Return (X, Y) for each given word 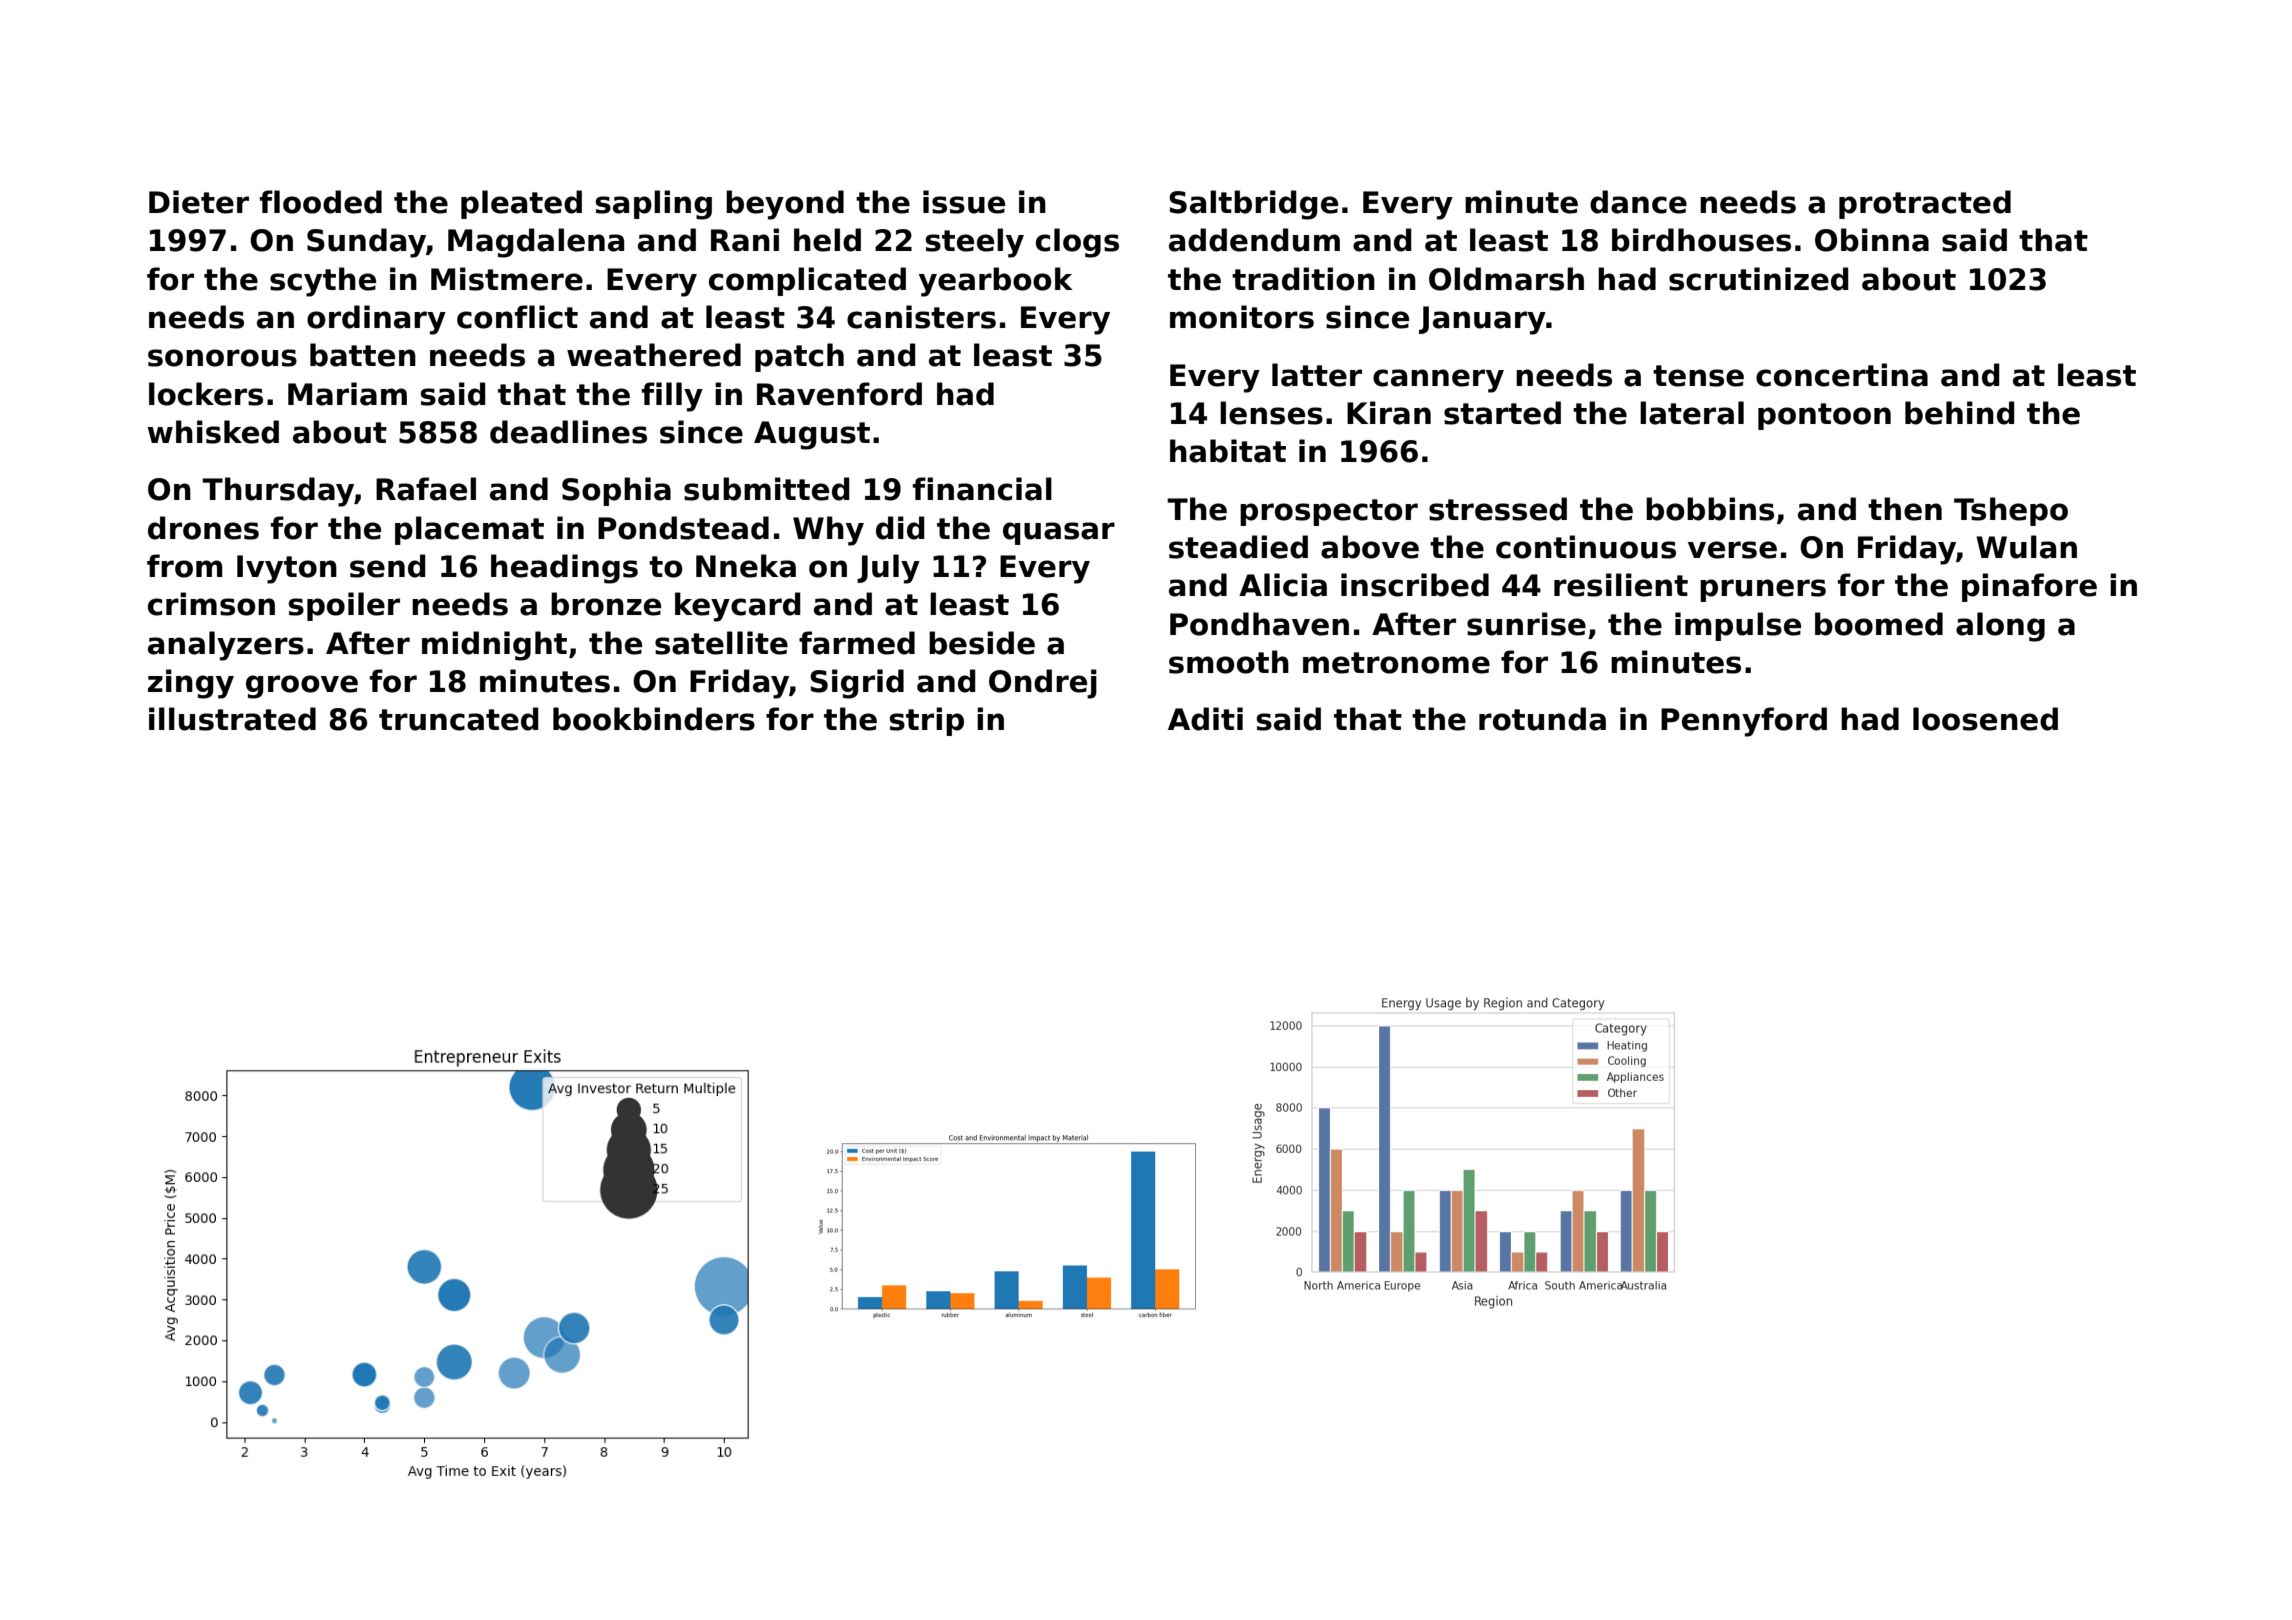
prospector (1329, 512)
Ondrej (1043, 684)
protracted (1925, 204)
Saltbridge (1253, 205)
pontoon (1824, 416)
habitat (1228, 451)
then (1905, 509)
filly (672, 397)
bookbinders (654, 719)
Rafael (426, 489)
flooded (321, 202)
